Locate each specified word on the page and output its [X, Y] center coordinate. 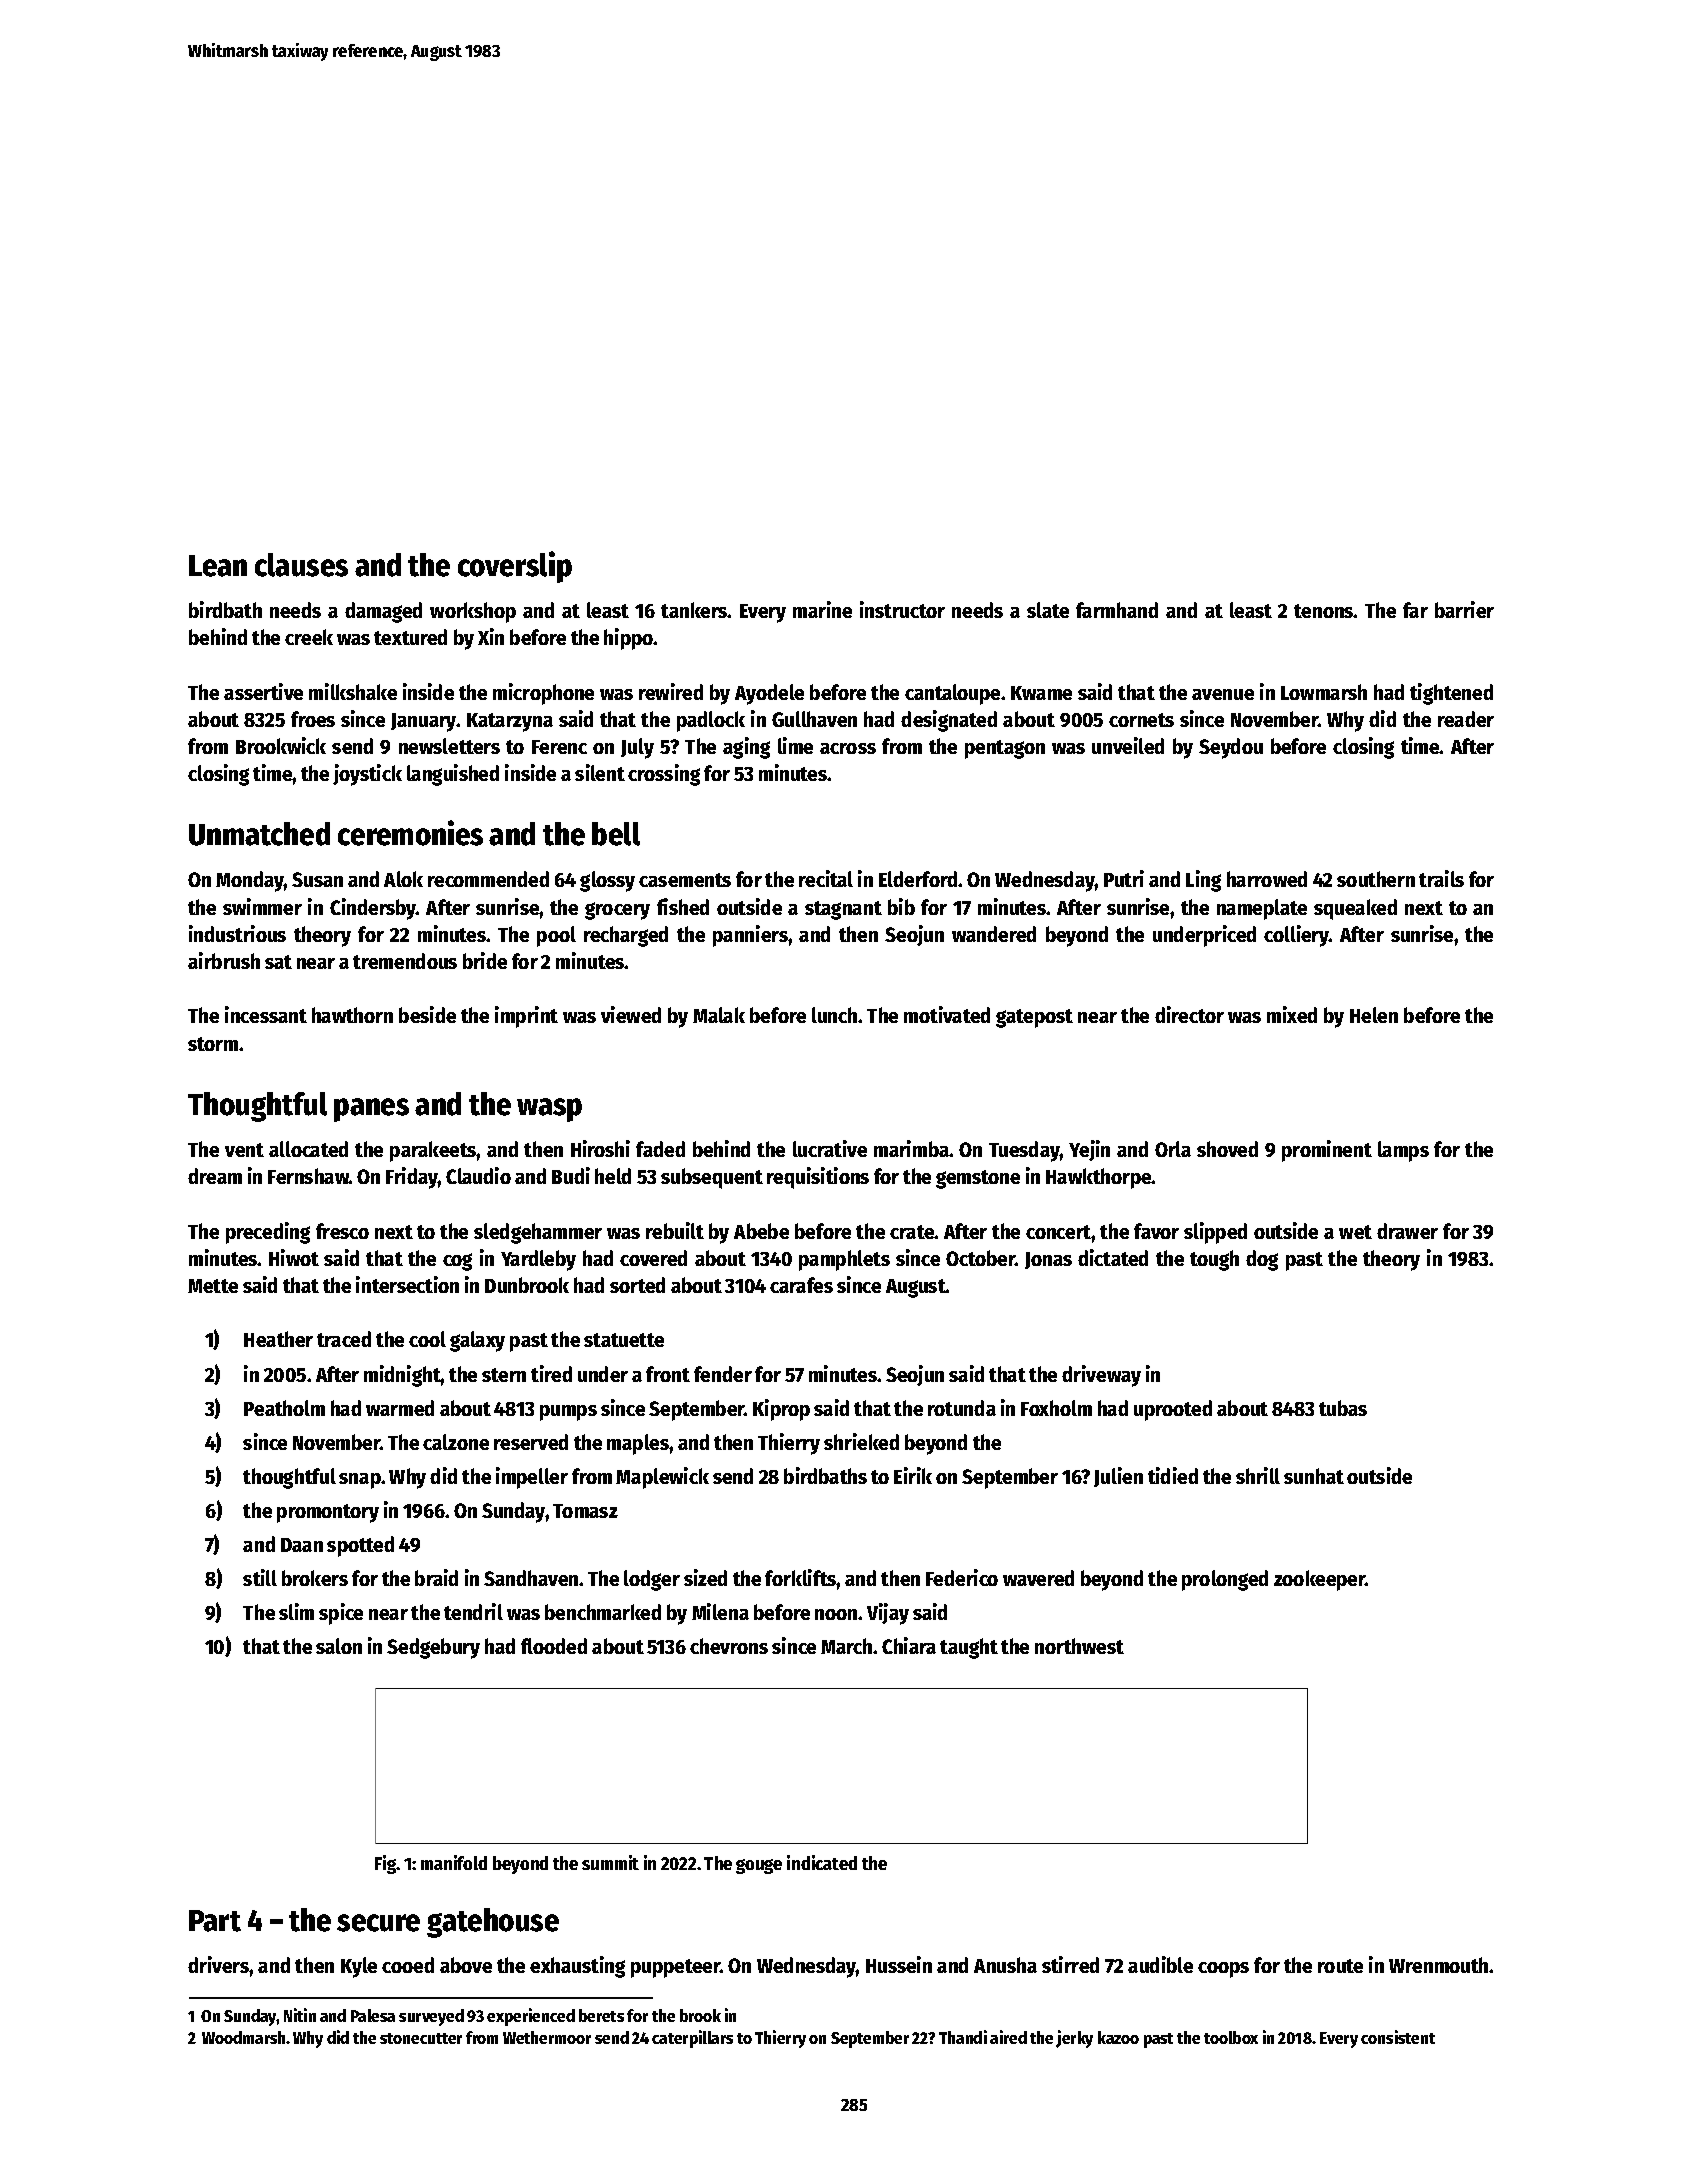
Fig [386, 1864]
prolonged [1225, 1580]
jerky [1074, 2039]
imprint [526, 1017]
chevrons [729, 1646]
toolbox [1231, 2037]
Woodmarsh [243, 2037]
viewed [631, 1014]
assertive [263, 691]
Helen [1374, 1015]
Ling [1203, 881]
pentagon [1005, 749]
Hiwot [294, 1257]
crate [912, 1232]
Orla [1173, 1149]
